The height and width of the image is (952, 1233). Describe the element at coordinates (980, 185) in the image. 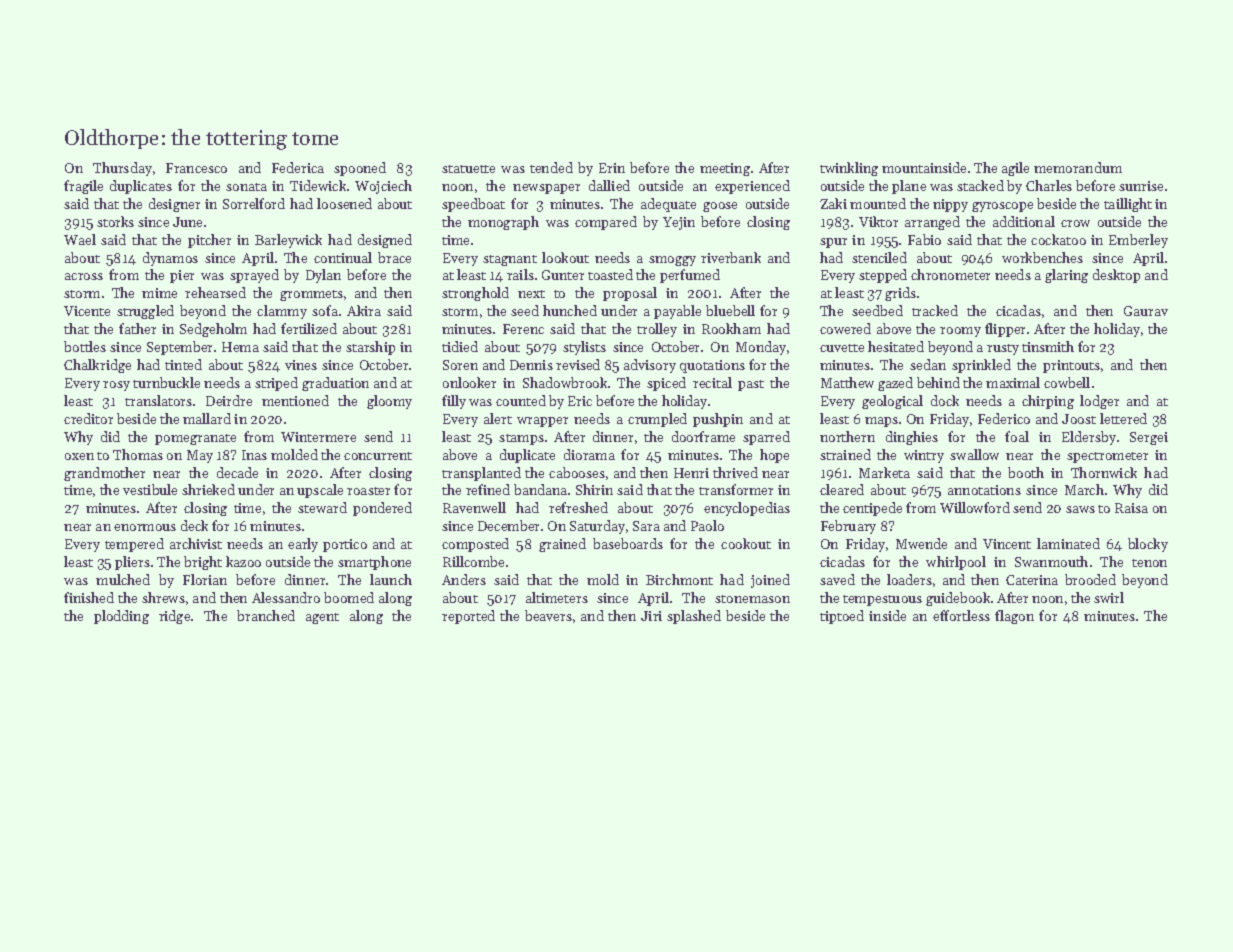

I see `stacked` at that location.
